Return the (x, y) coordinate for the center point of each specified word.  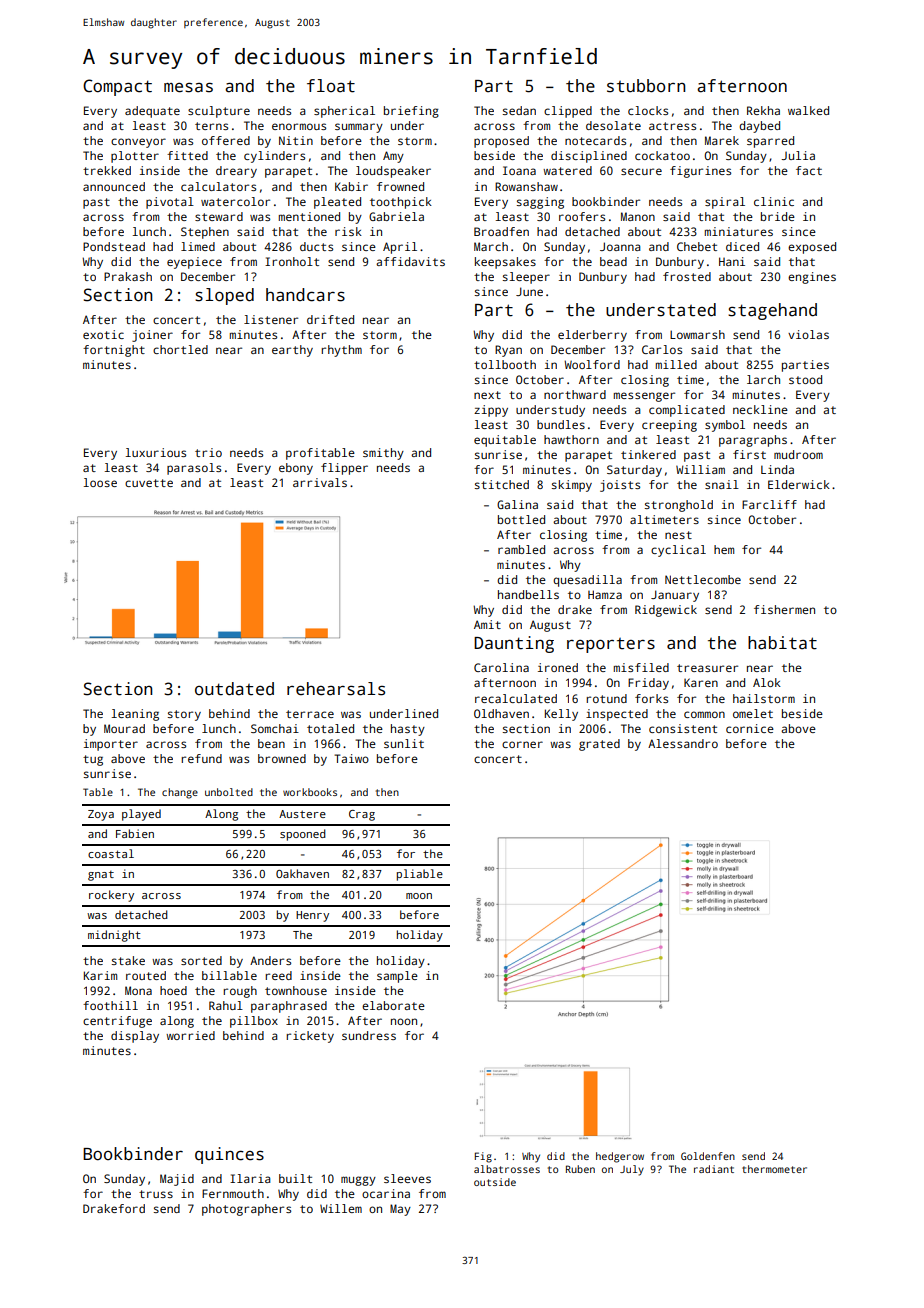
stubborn (646, 86)
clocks (648, 110)
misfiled (641, 667)
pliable (420, 875)
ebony (296, 469)
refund (201, 758)
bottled (521, 519)
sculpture (219, 112)
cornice (750, 728)
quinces (229, 1155)
